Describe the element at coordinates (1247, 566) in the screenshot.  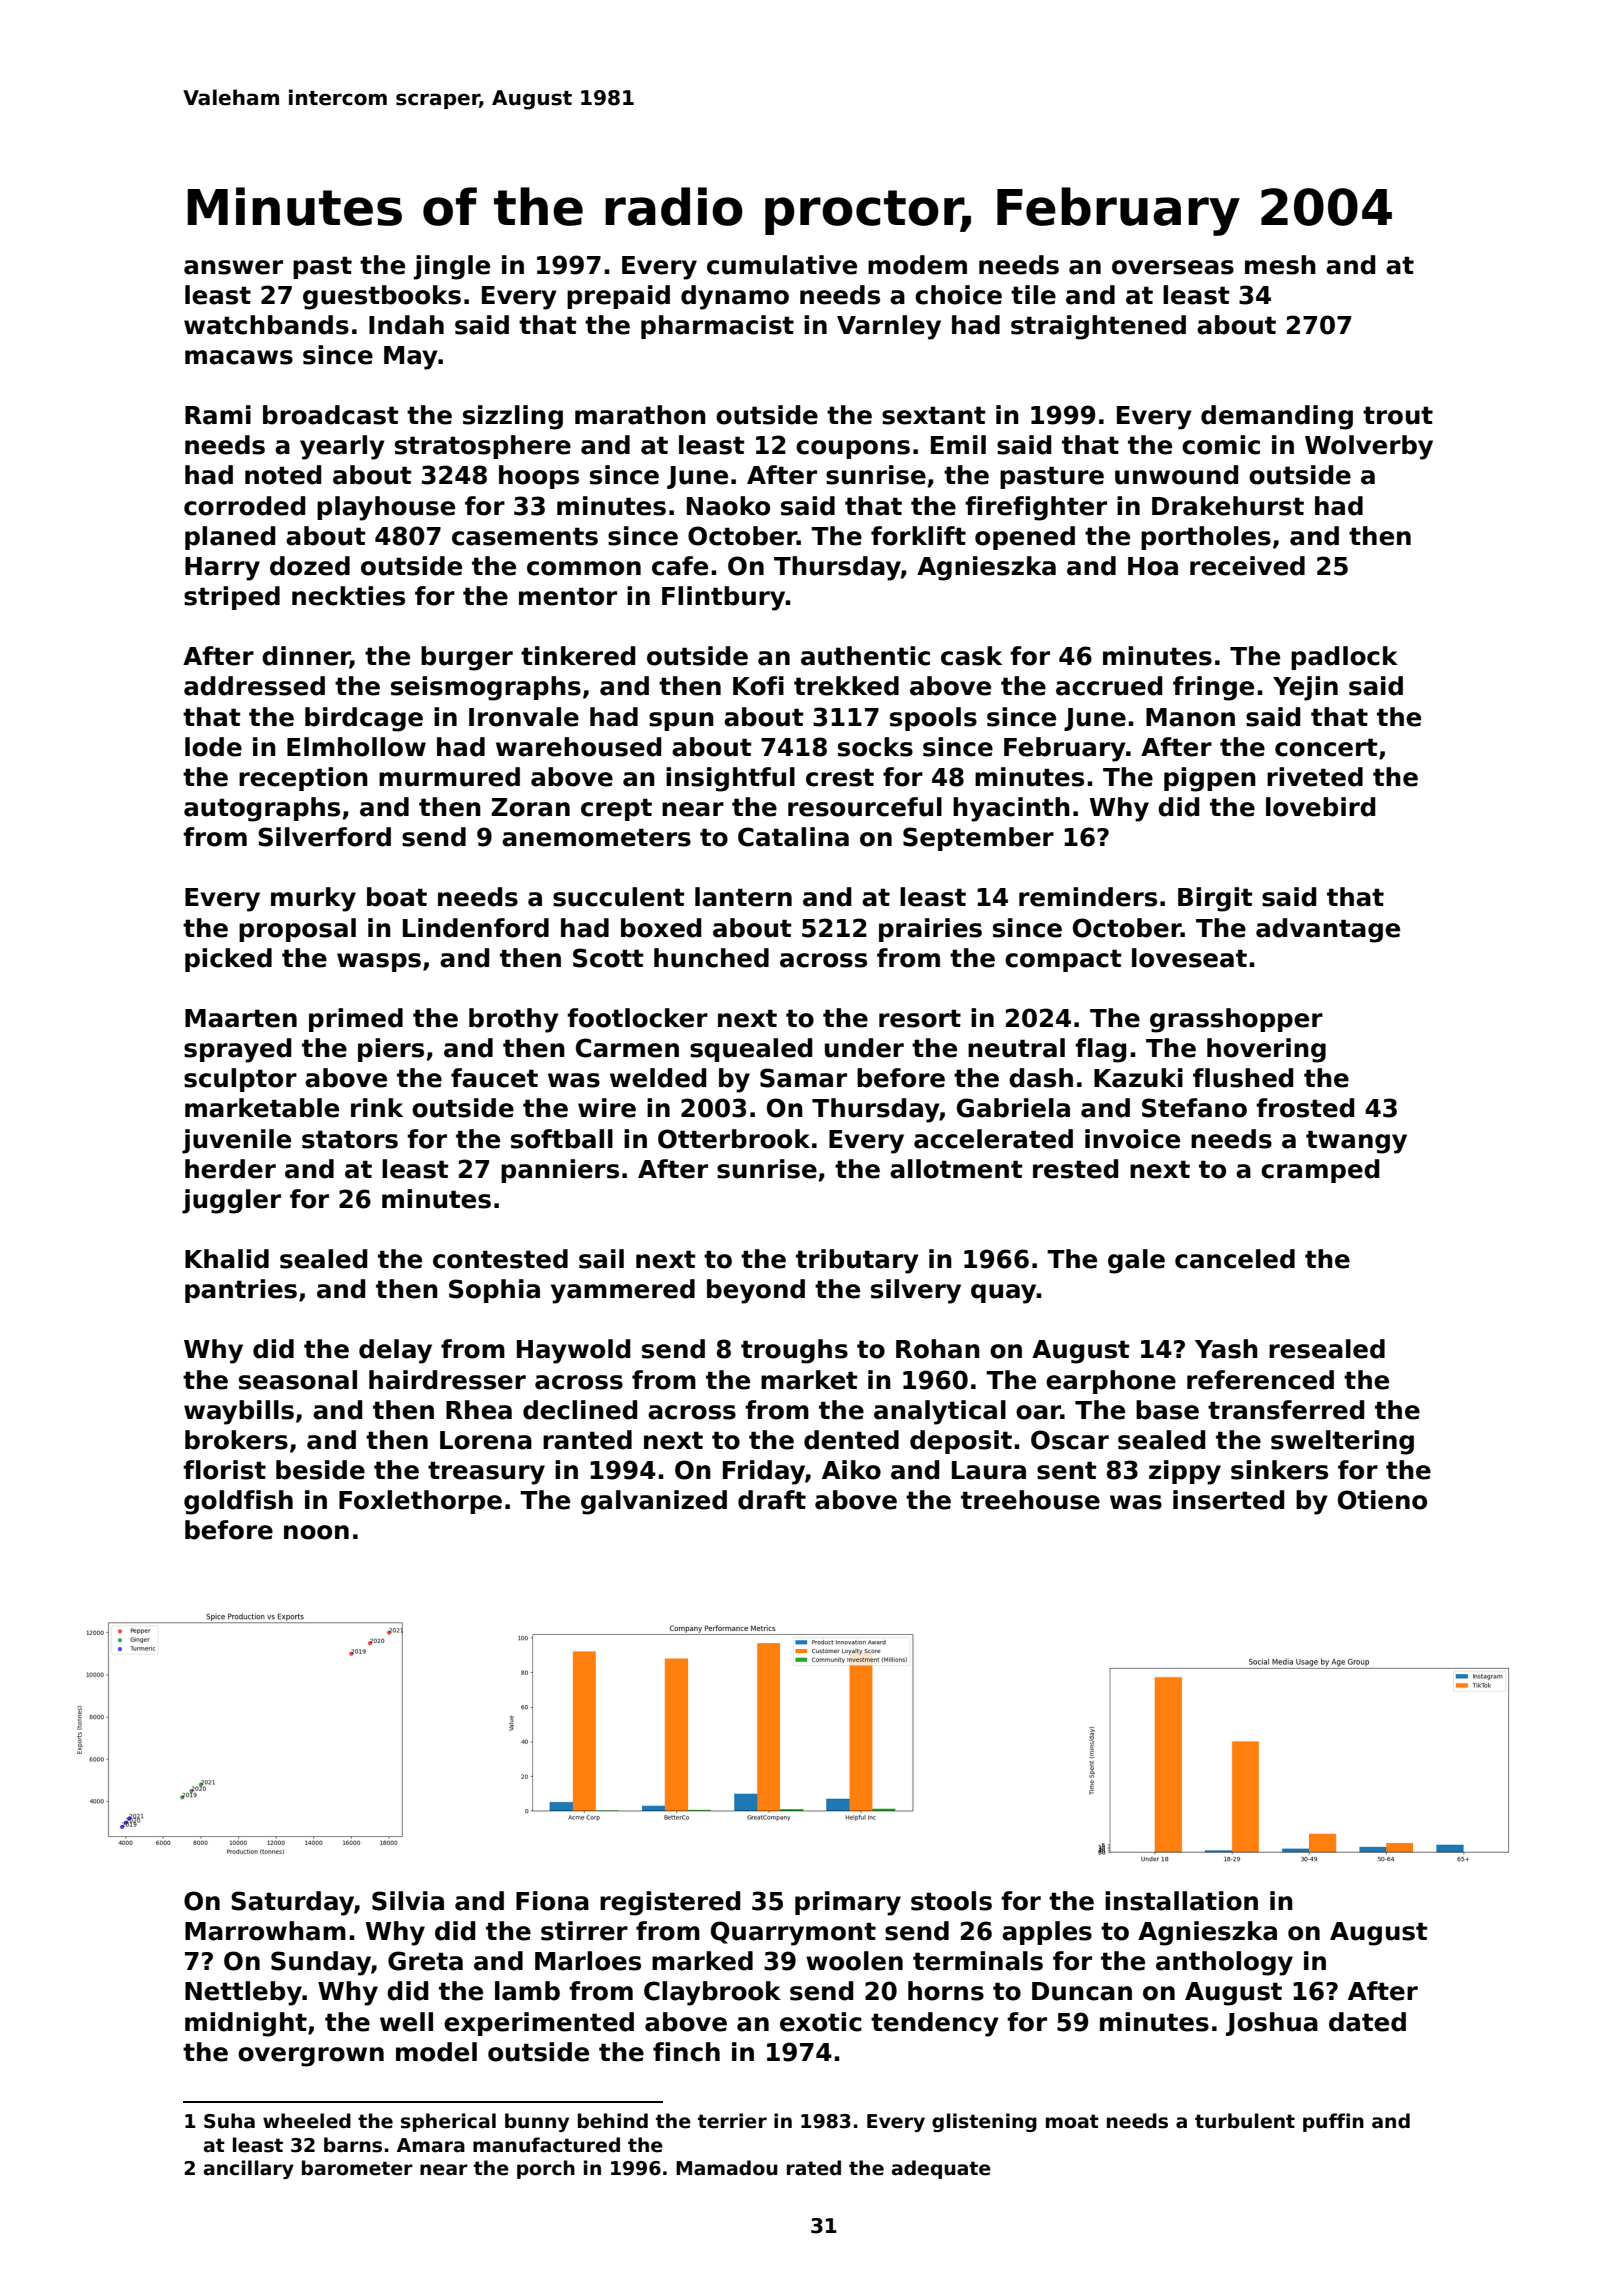
I see `received` at that location.
